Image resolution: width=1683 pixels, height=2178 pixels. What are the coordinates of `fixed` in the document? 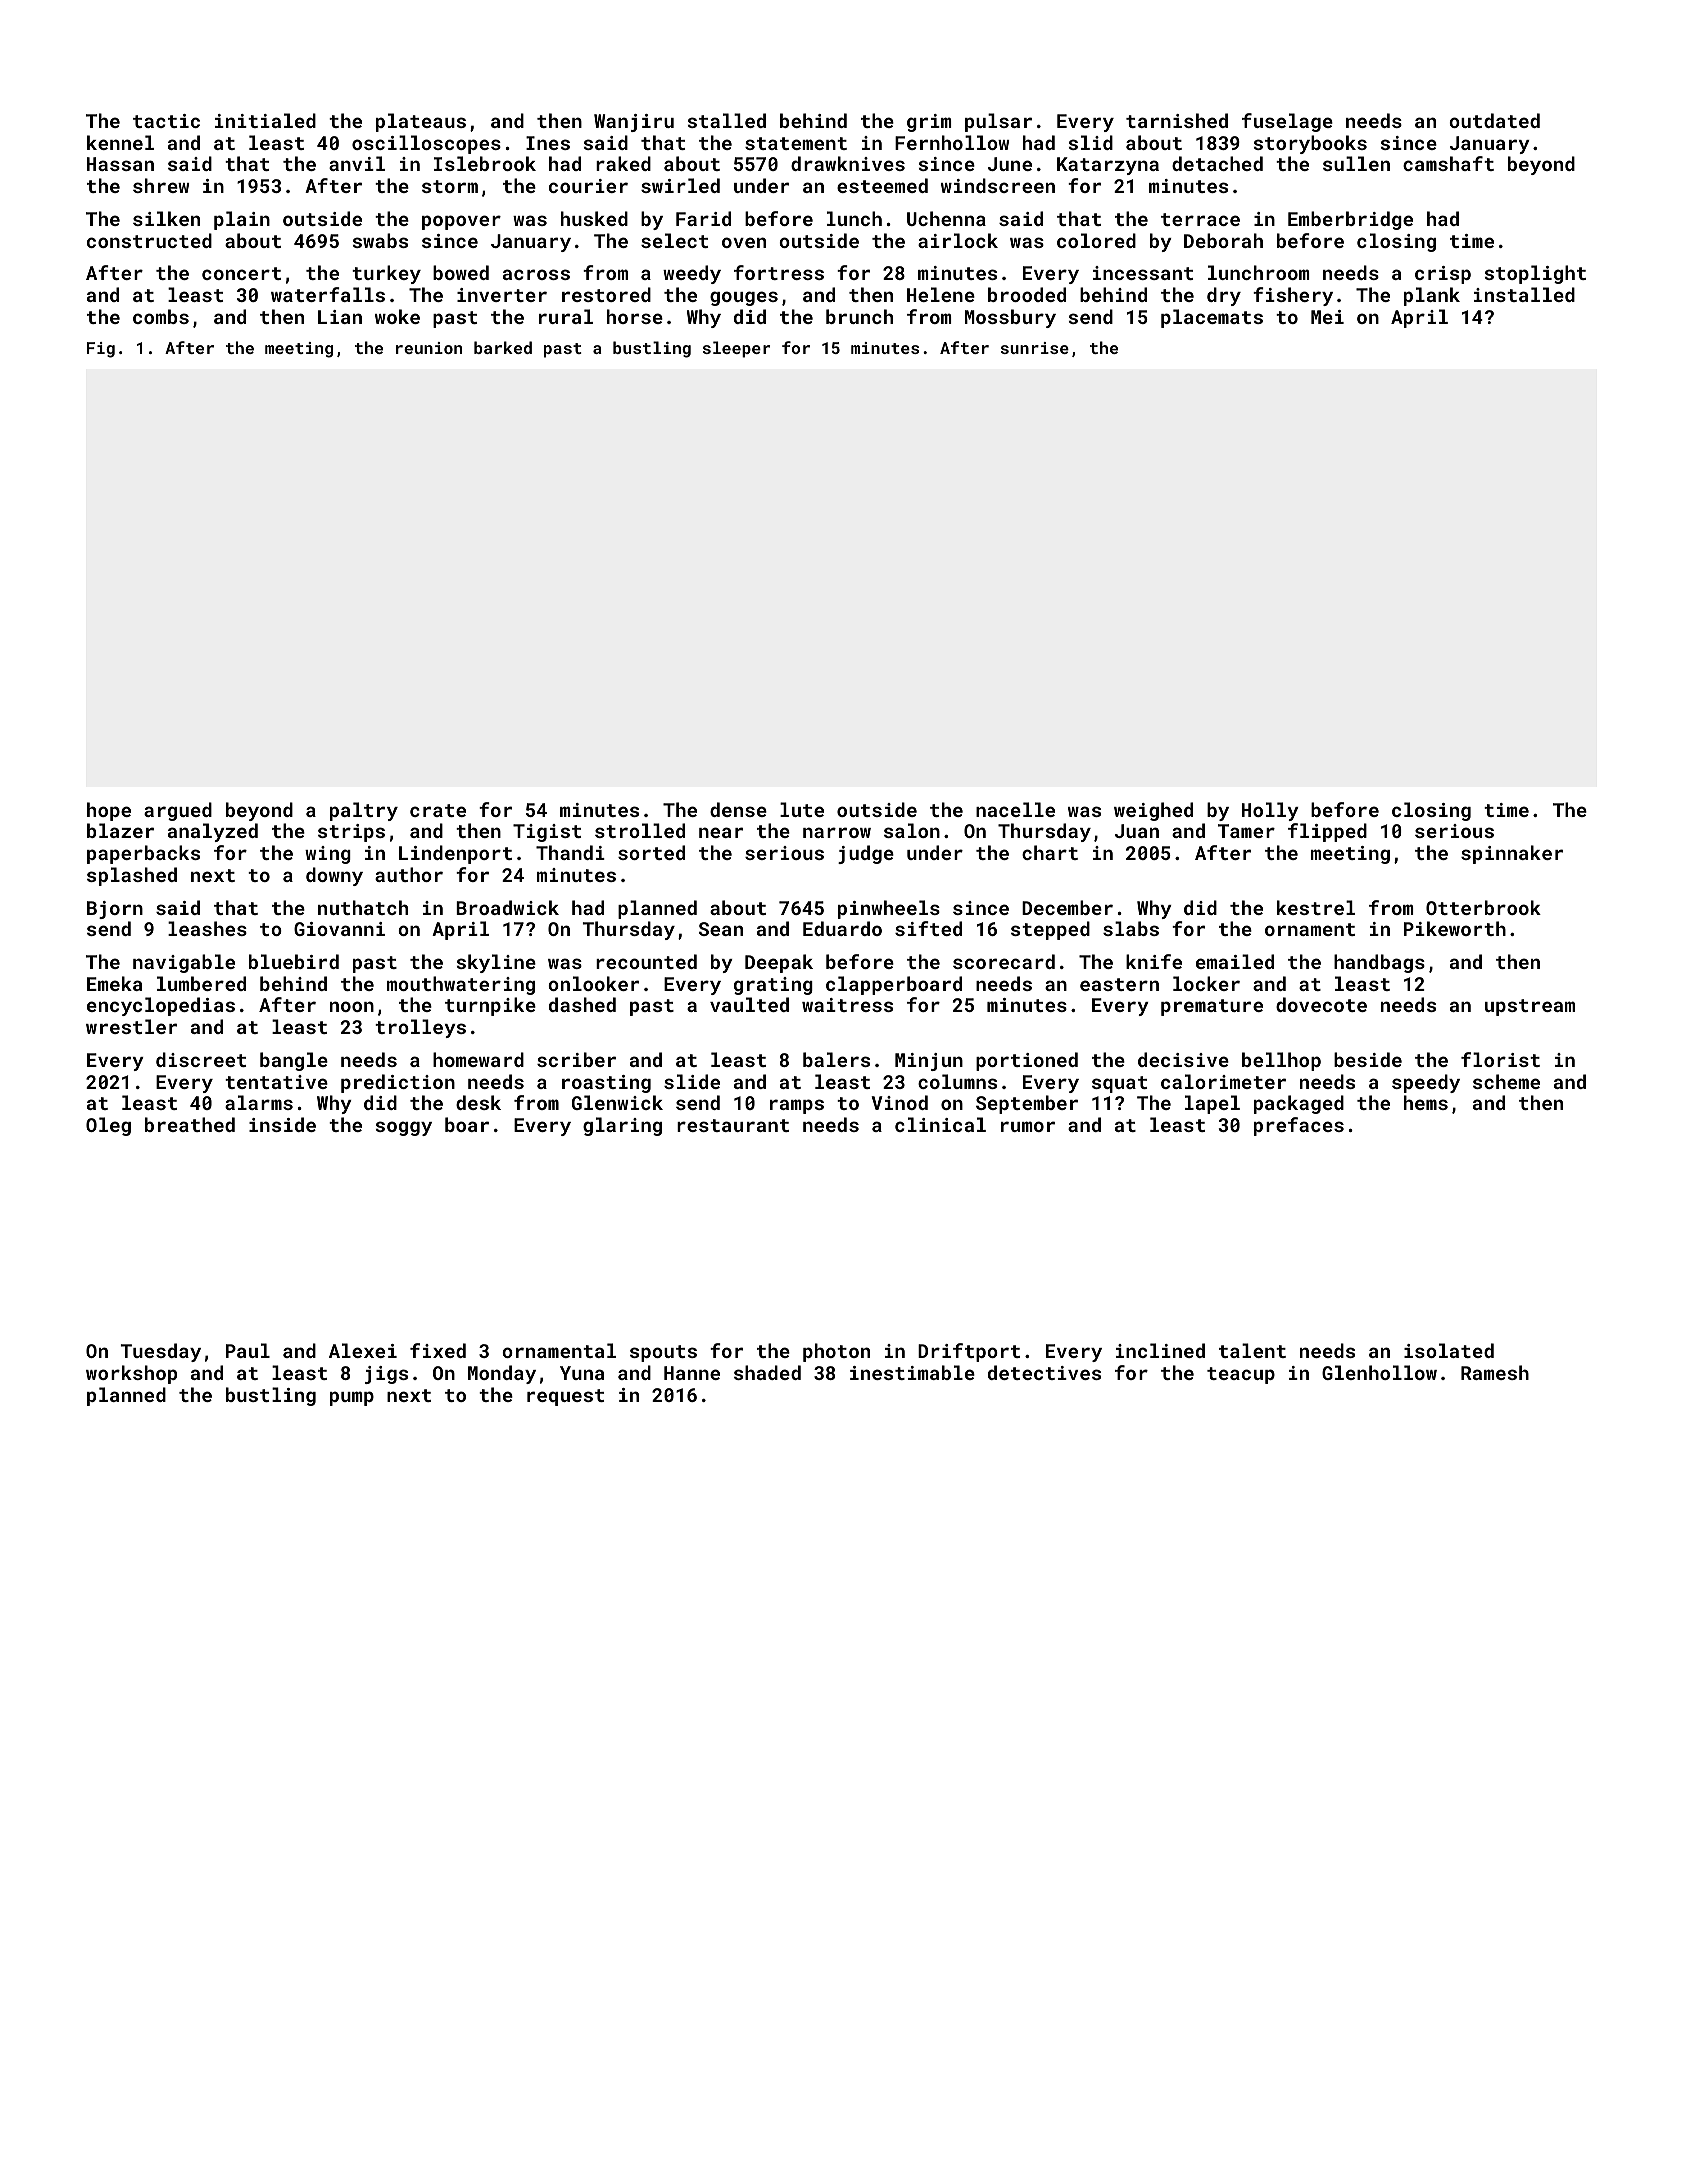 It's located at (438, 1350).
